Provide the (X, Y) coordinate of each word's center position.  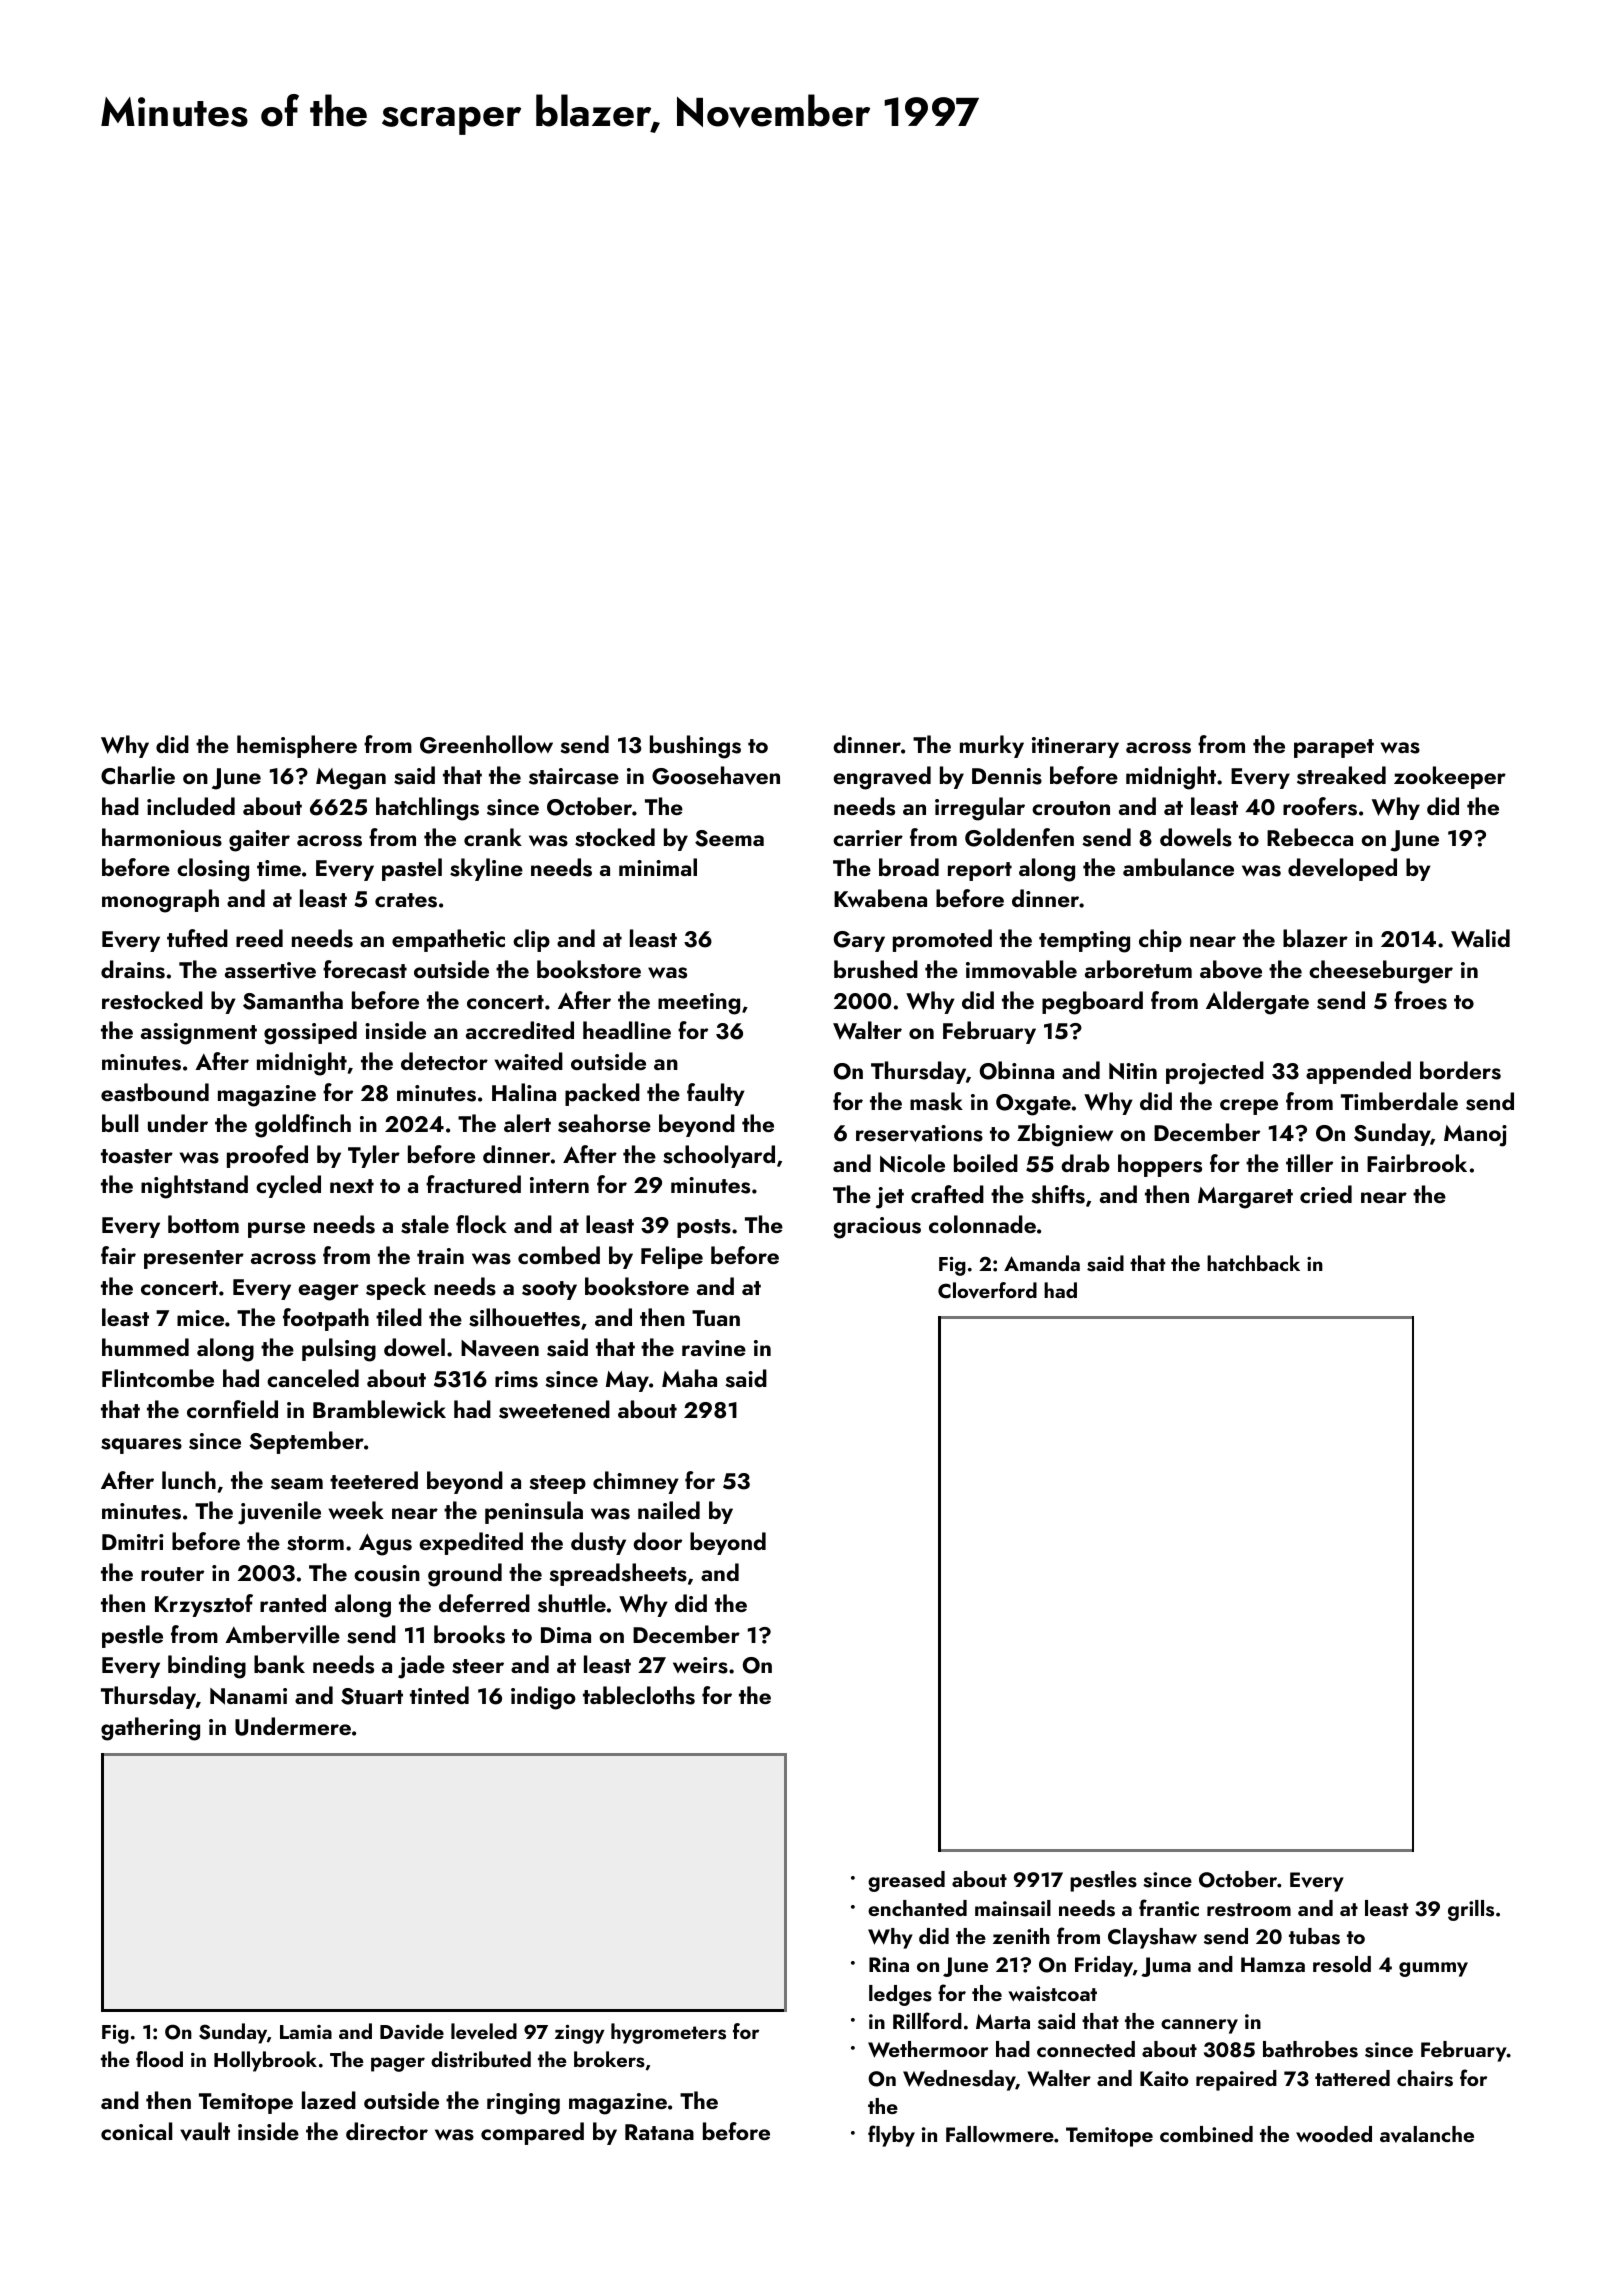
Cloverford (987, 1290)
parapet (1334, 748)
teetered (374, 1480)
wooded (1334, 2134)
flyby (891, 2136)
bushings (695, 747)
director (387, 2131)
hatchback (1253, 1263)
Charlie (138, 775)
